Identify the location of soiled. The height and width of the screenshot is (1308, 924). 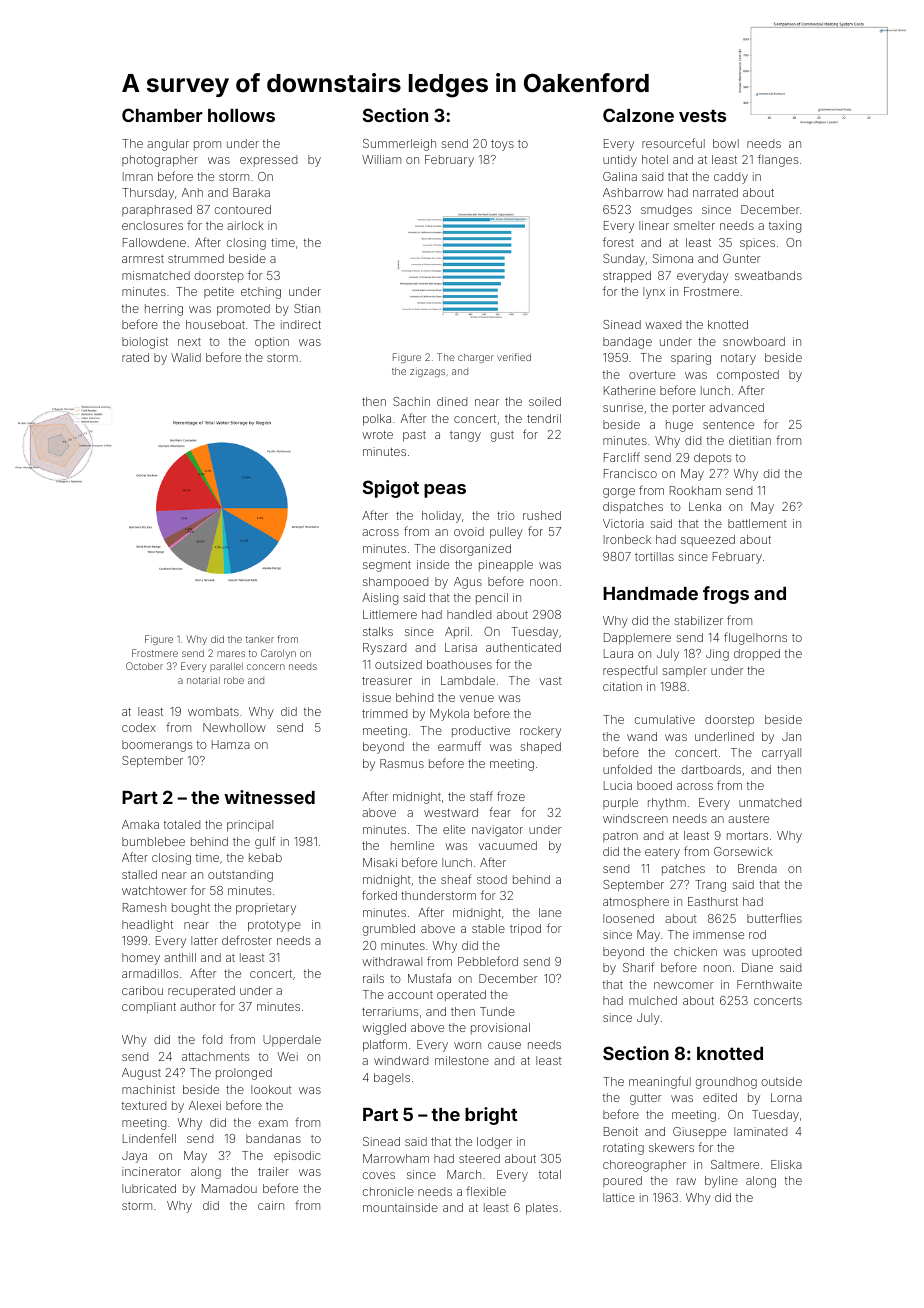
(545, 401).
